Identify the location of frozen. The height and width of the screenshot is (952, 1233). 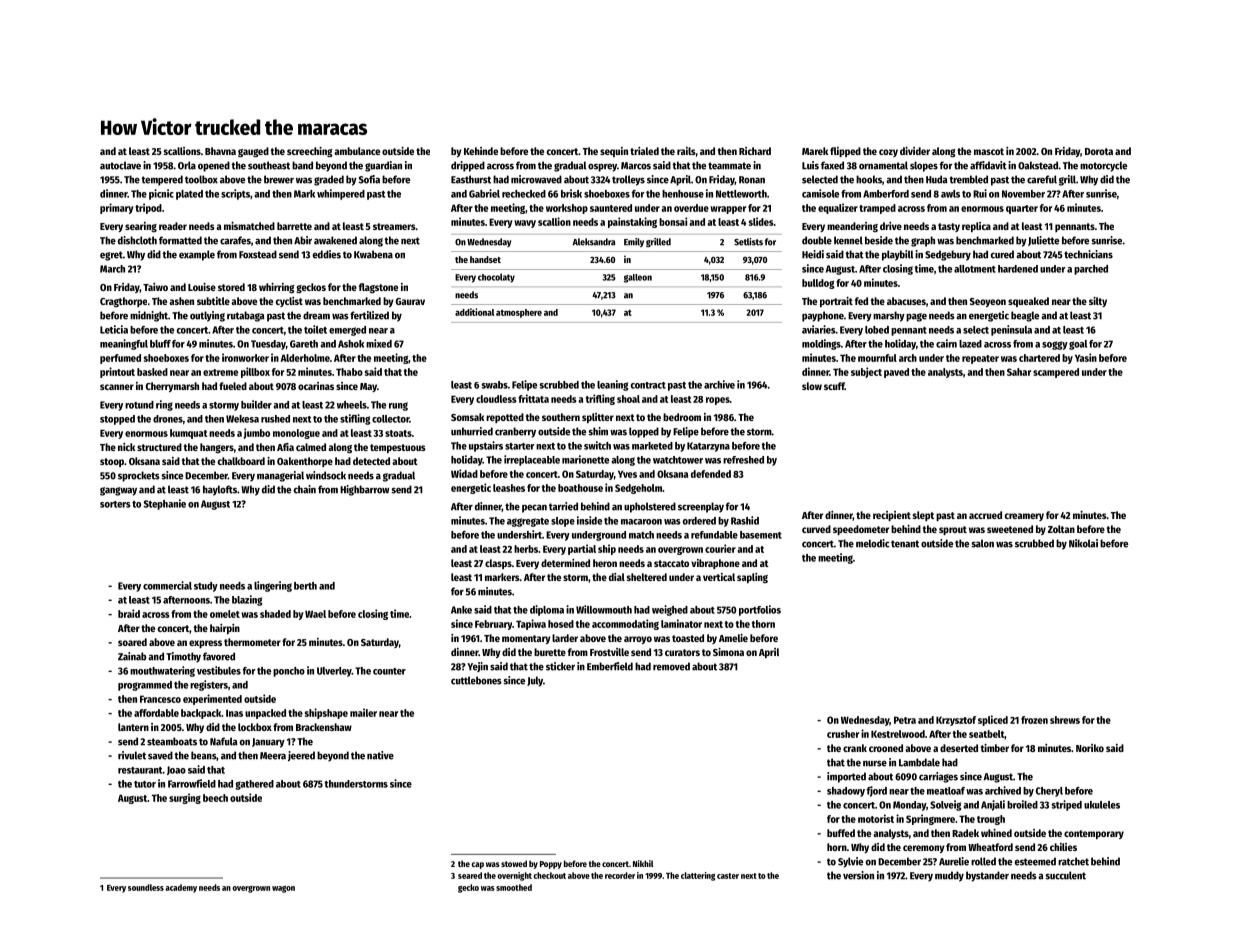
(1034, 720).
